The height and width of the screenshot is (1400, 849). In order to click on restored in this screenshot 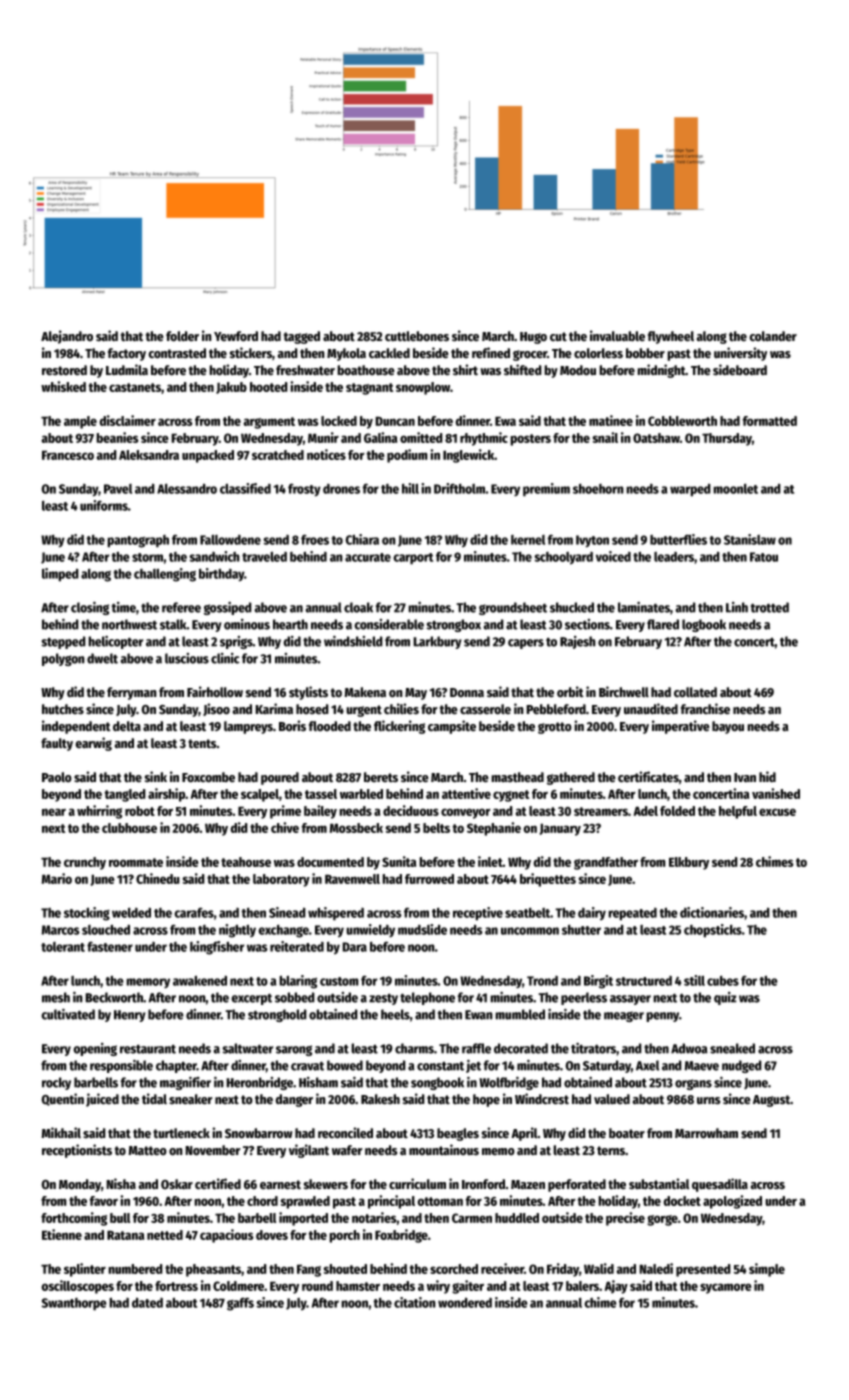, I will do `click(64, 370)`.
